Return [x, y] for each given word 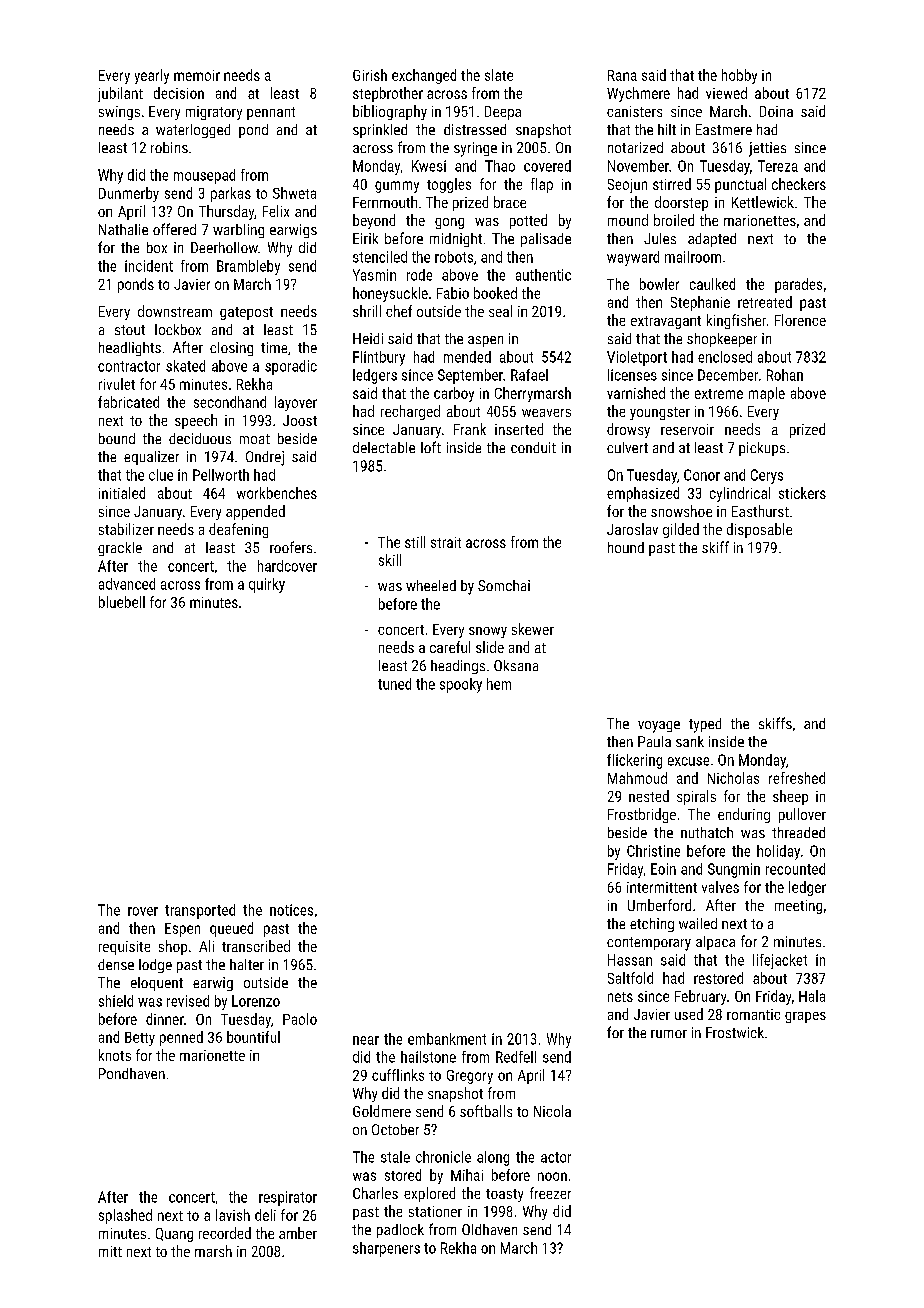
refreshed [797, 778]
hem [499, 684]
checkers [799, 184]
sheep [790, 797]
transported [200, 911]
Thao [500, 166]
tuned [394, 684]
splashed [125, 1216]
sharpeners [386, 1249]
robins [169, 147]
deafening [238, 530]
